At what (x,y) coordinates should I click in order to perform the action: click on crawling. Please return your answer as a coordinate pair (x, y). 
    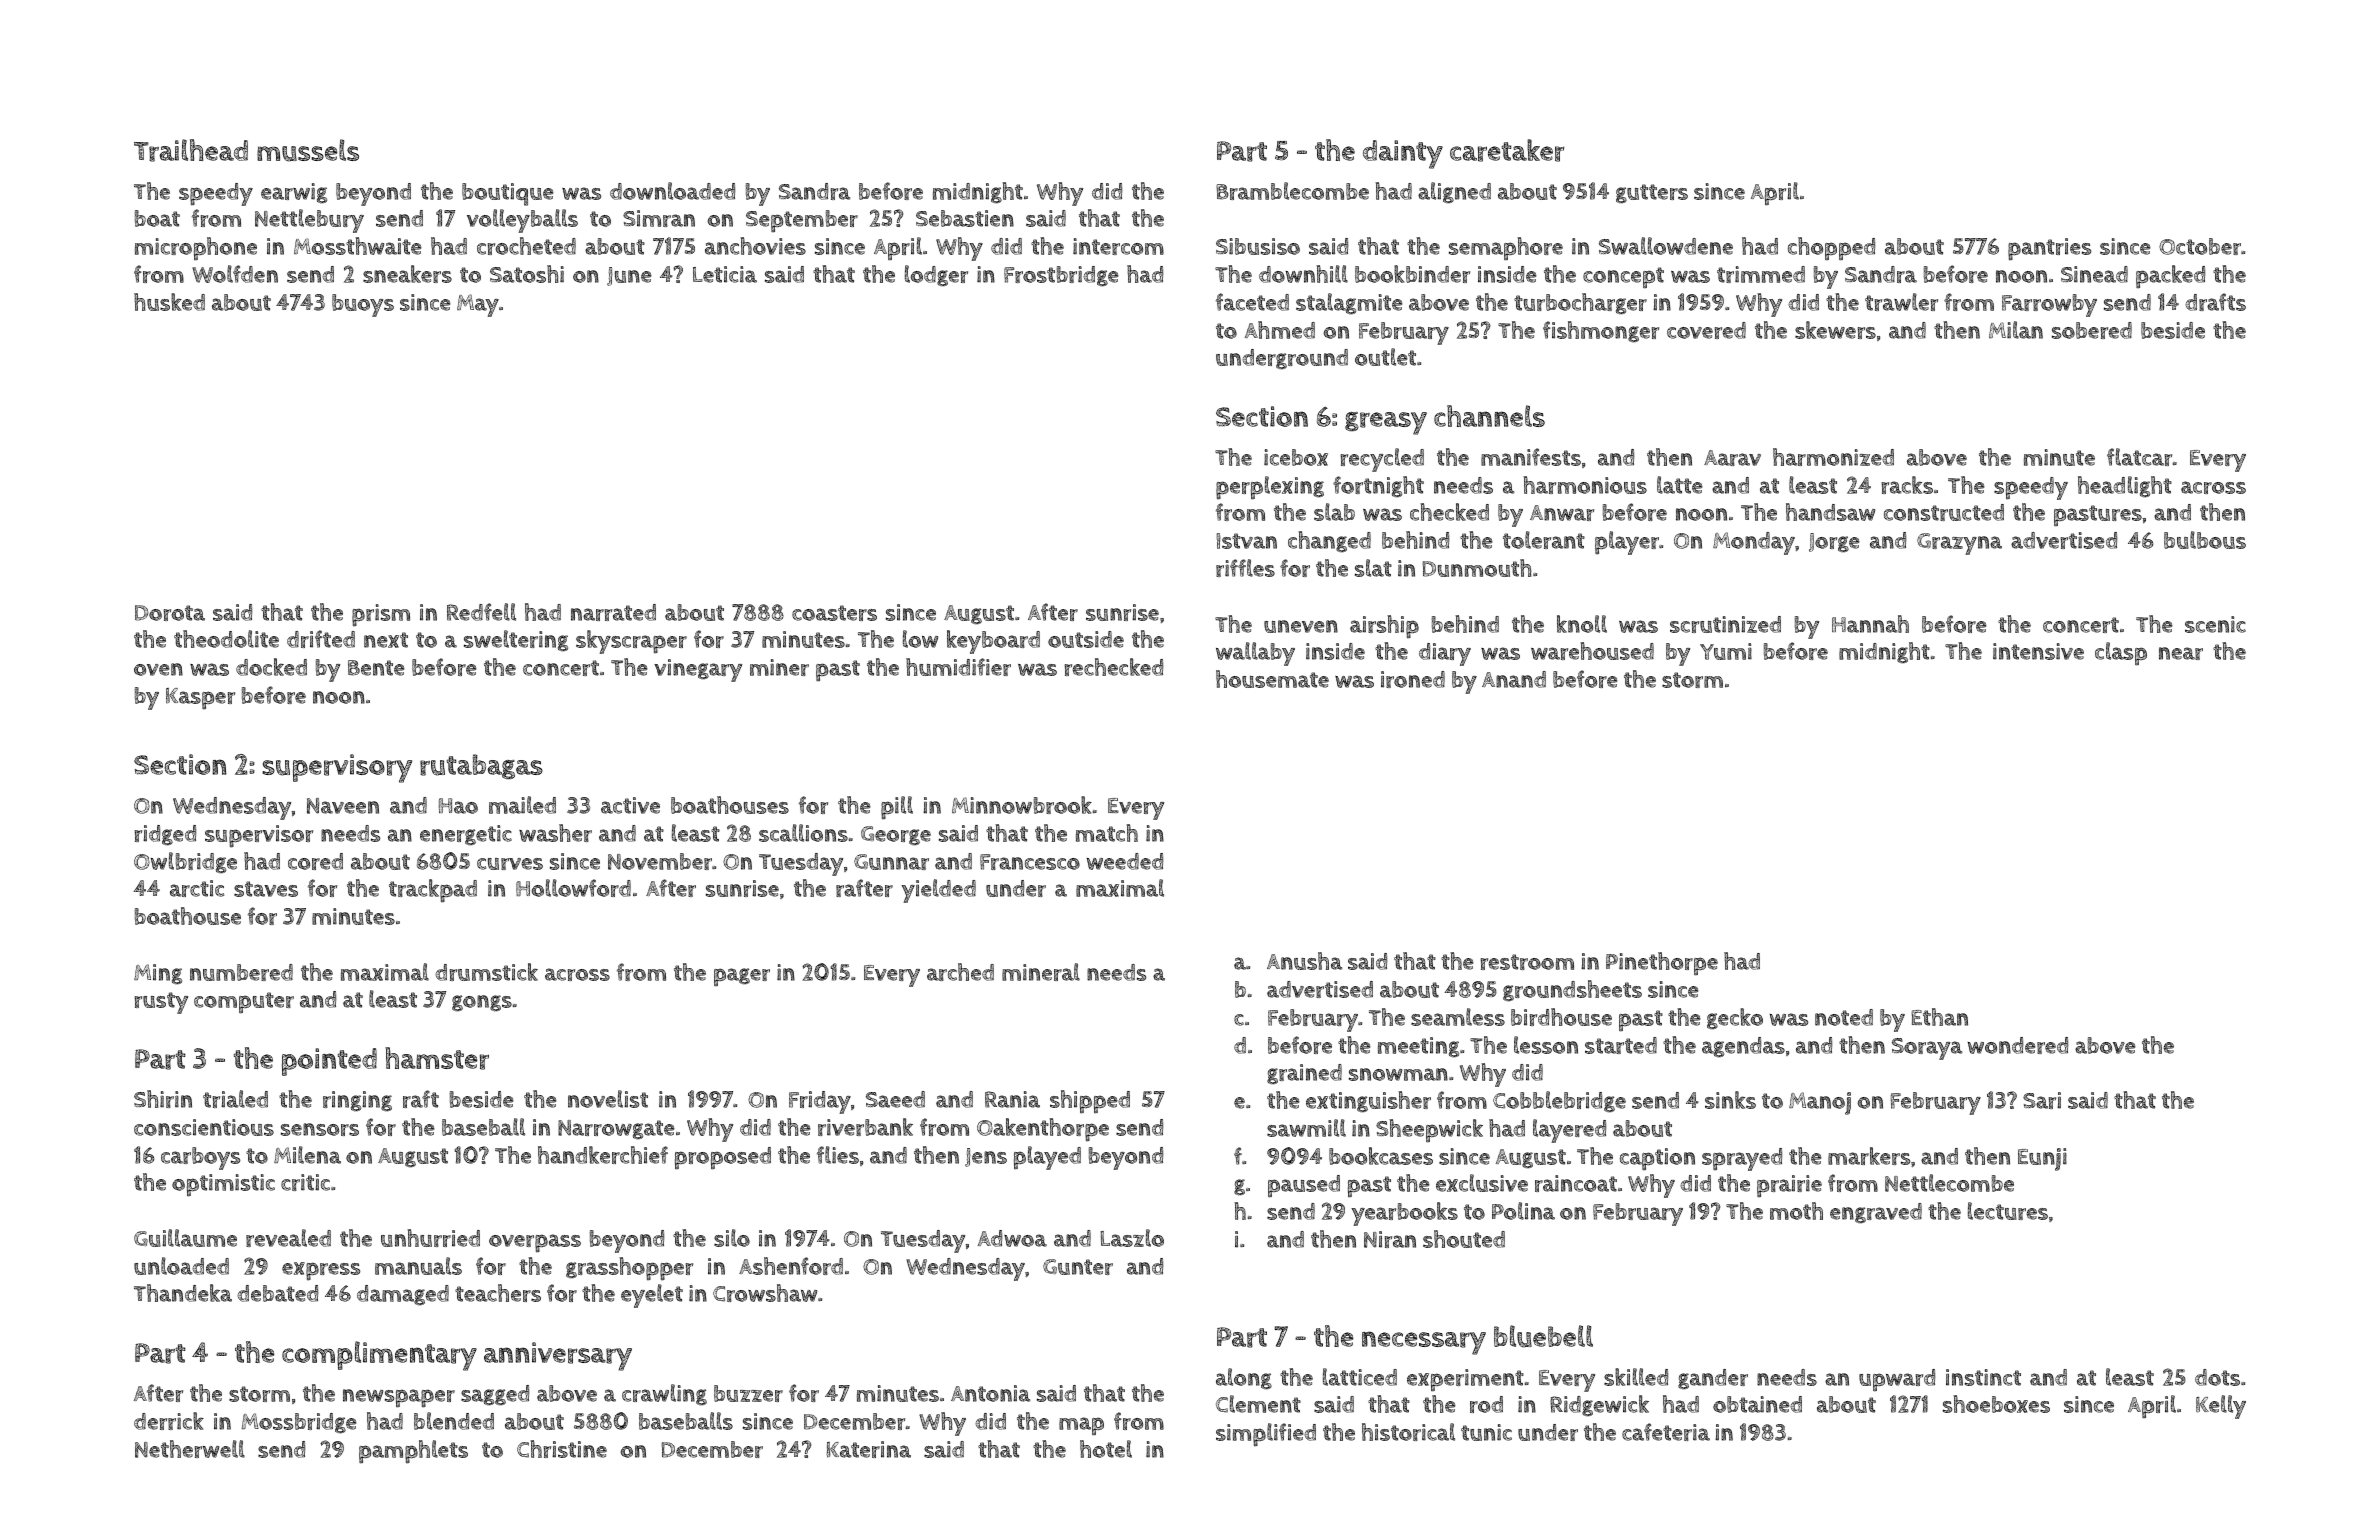
    Looking at the image, I should click on (664, 1394).
